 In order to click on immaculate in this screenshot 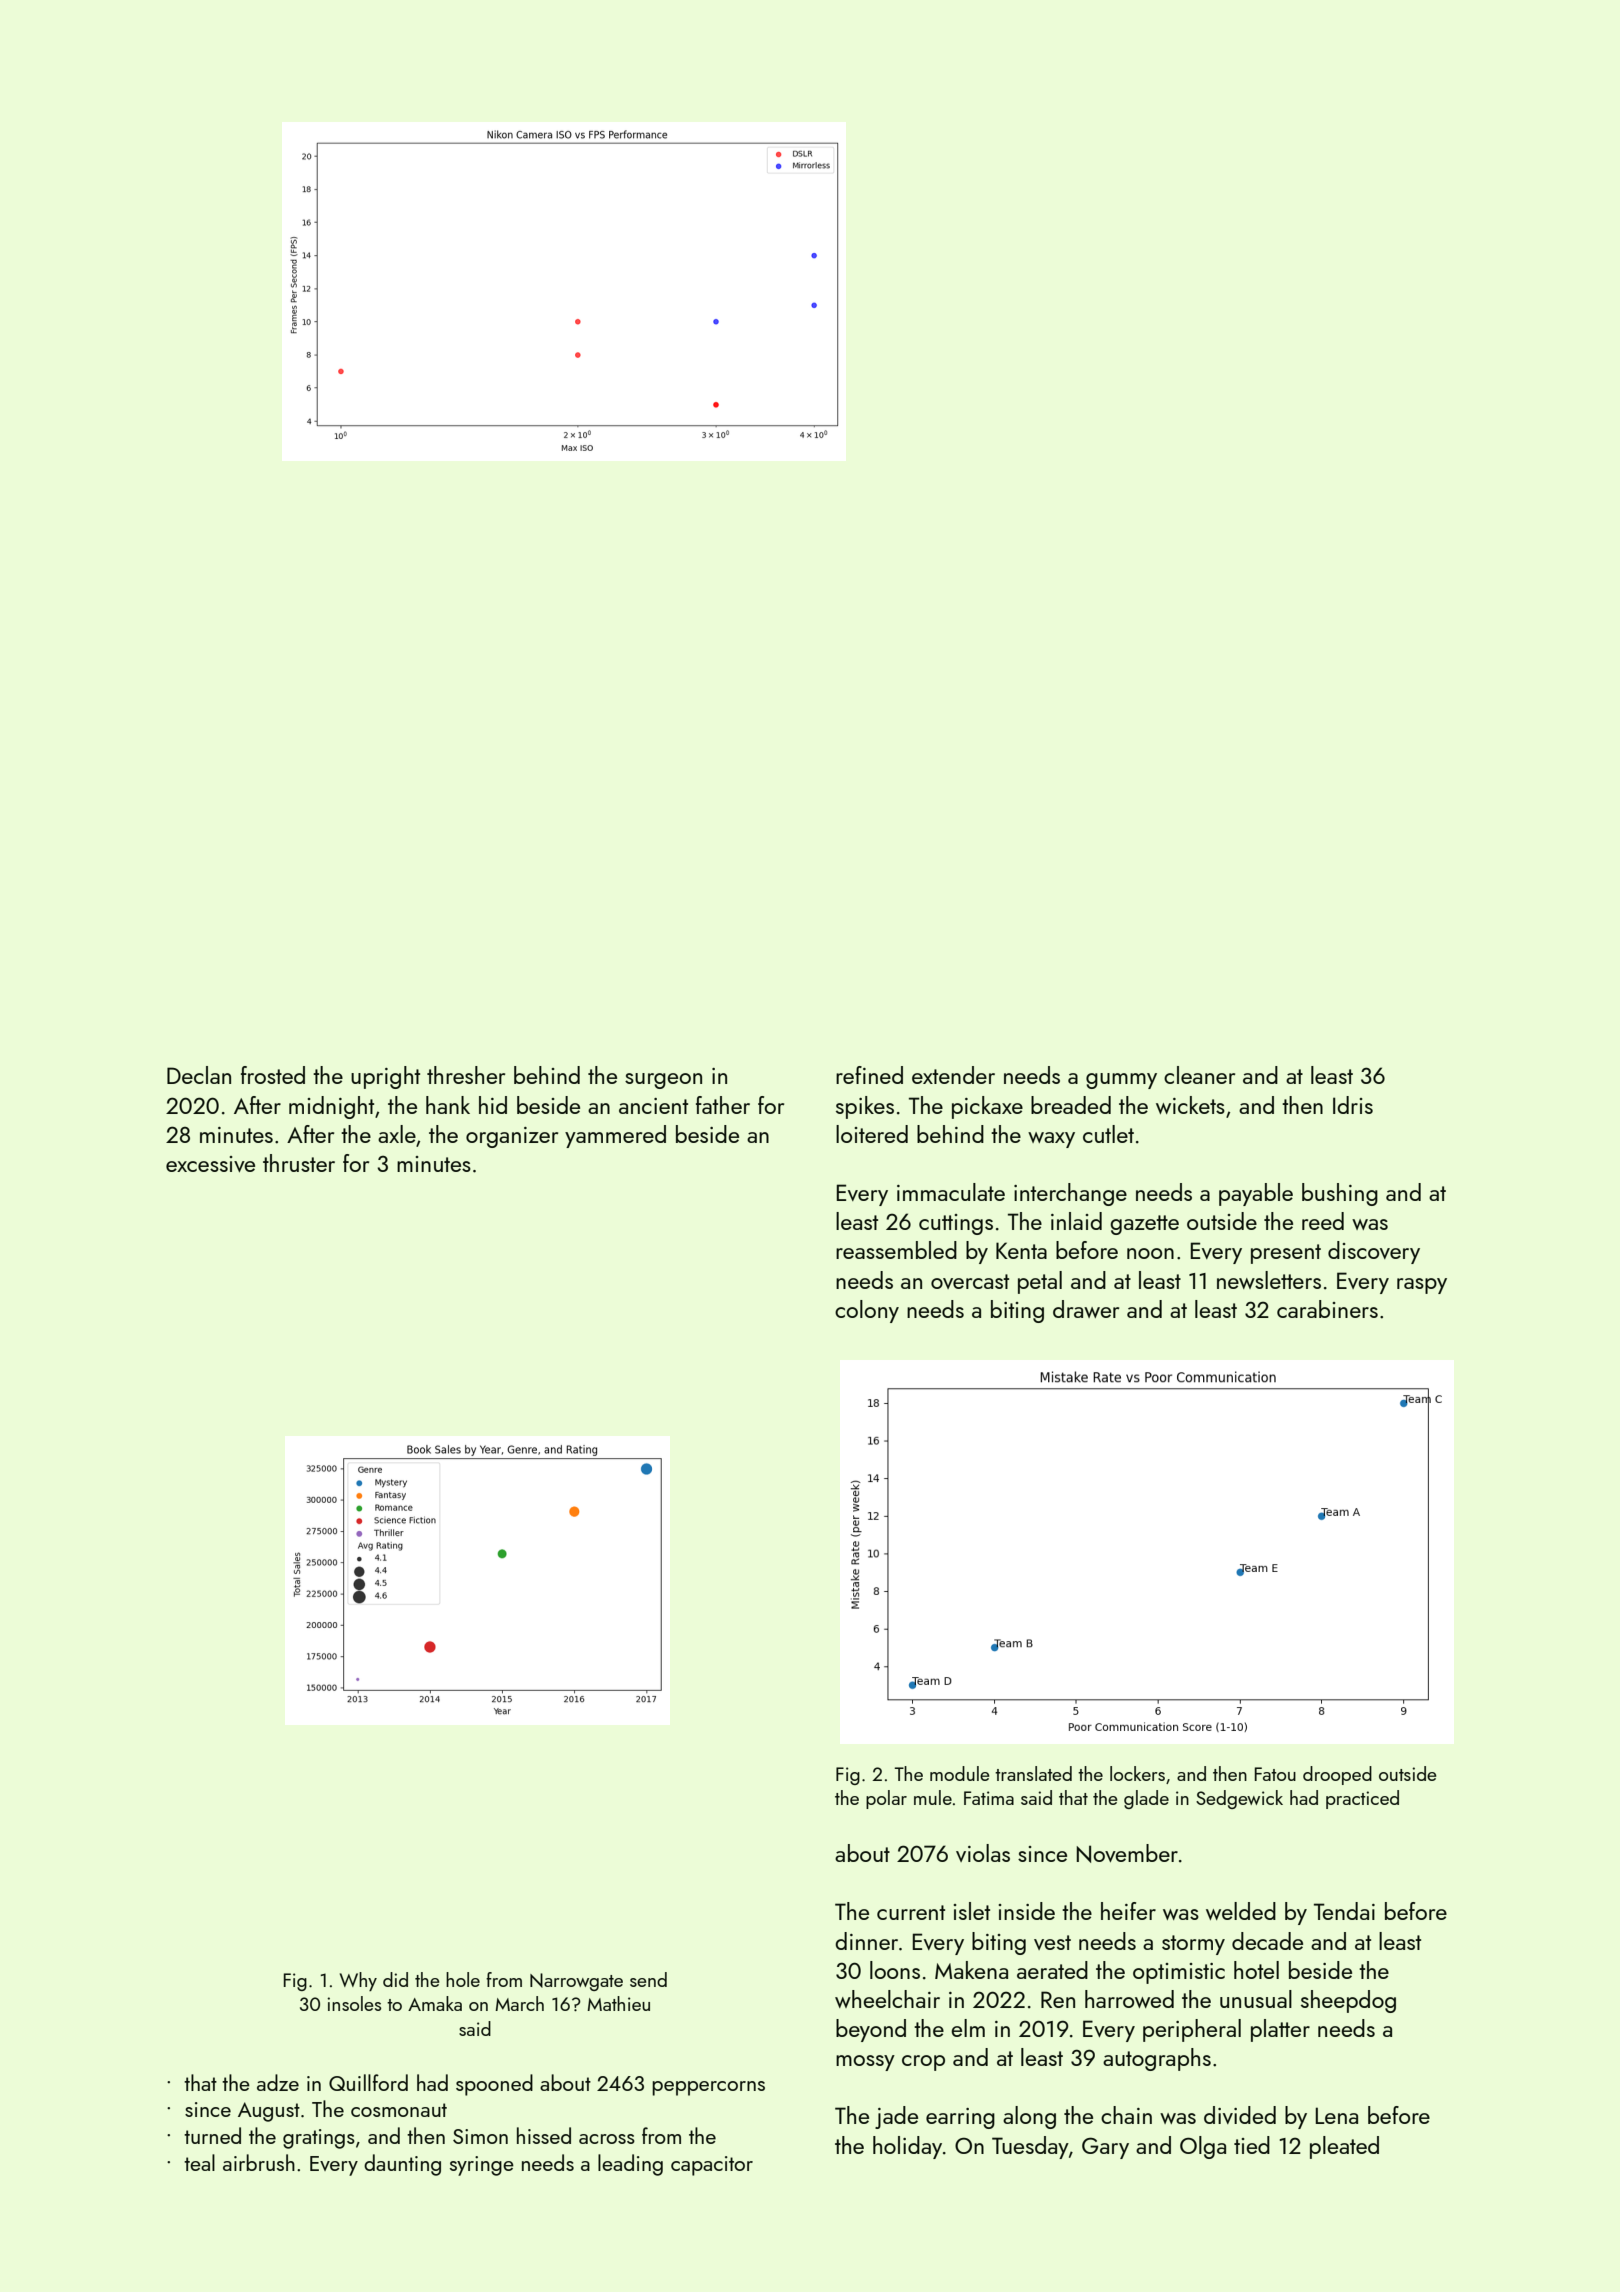, I will do `click(951, 1192)`.
